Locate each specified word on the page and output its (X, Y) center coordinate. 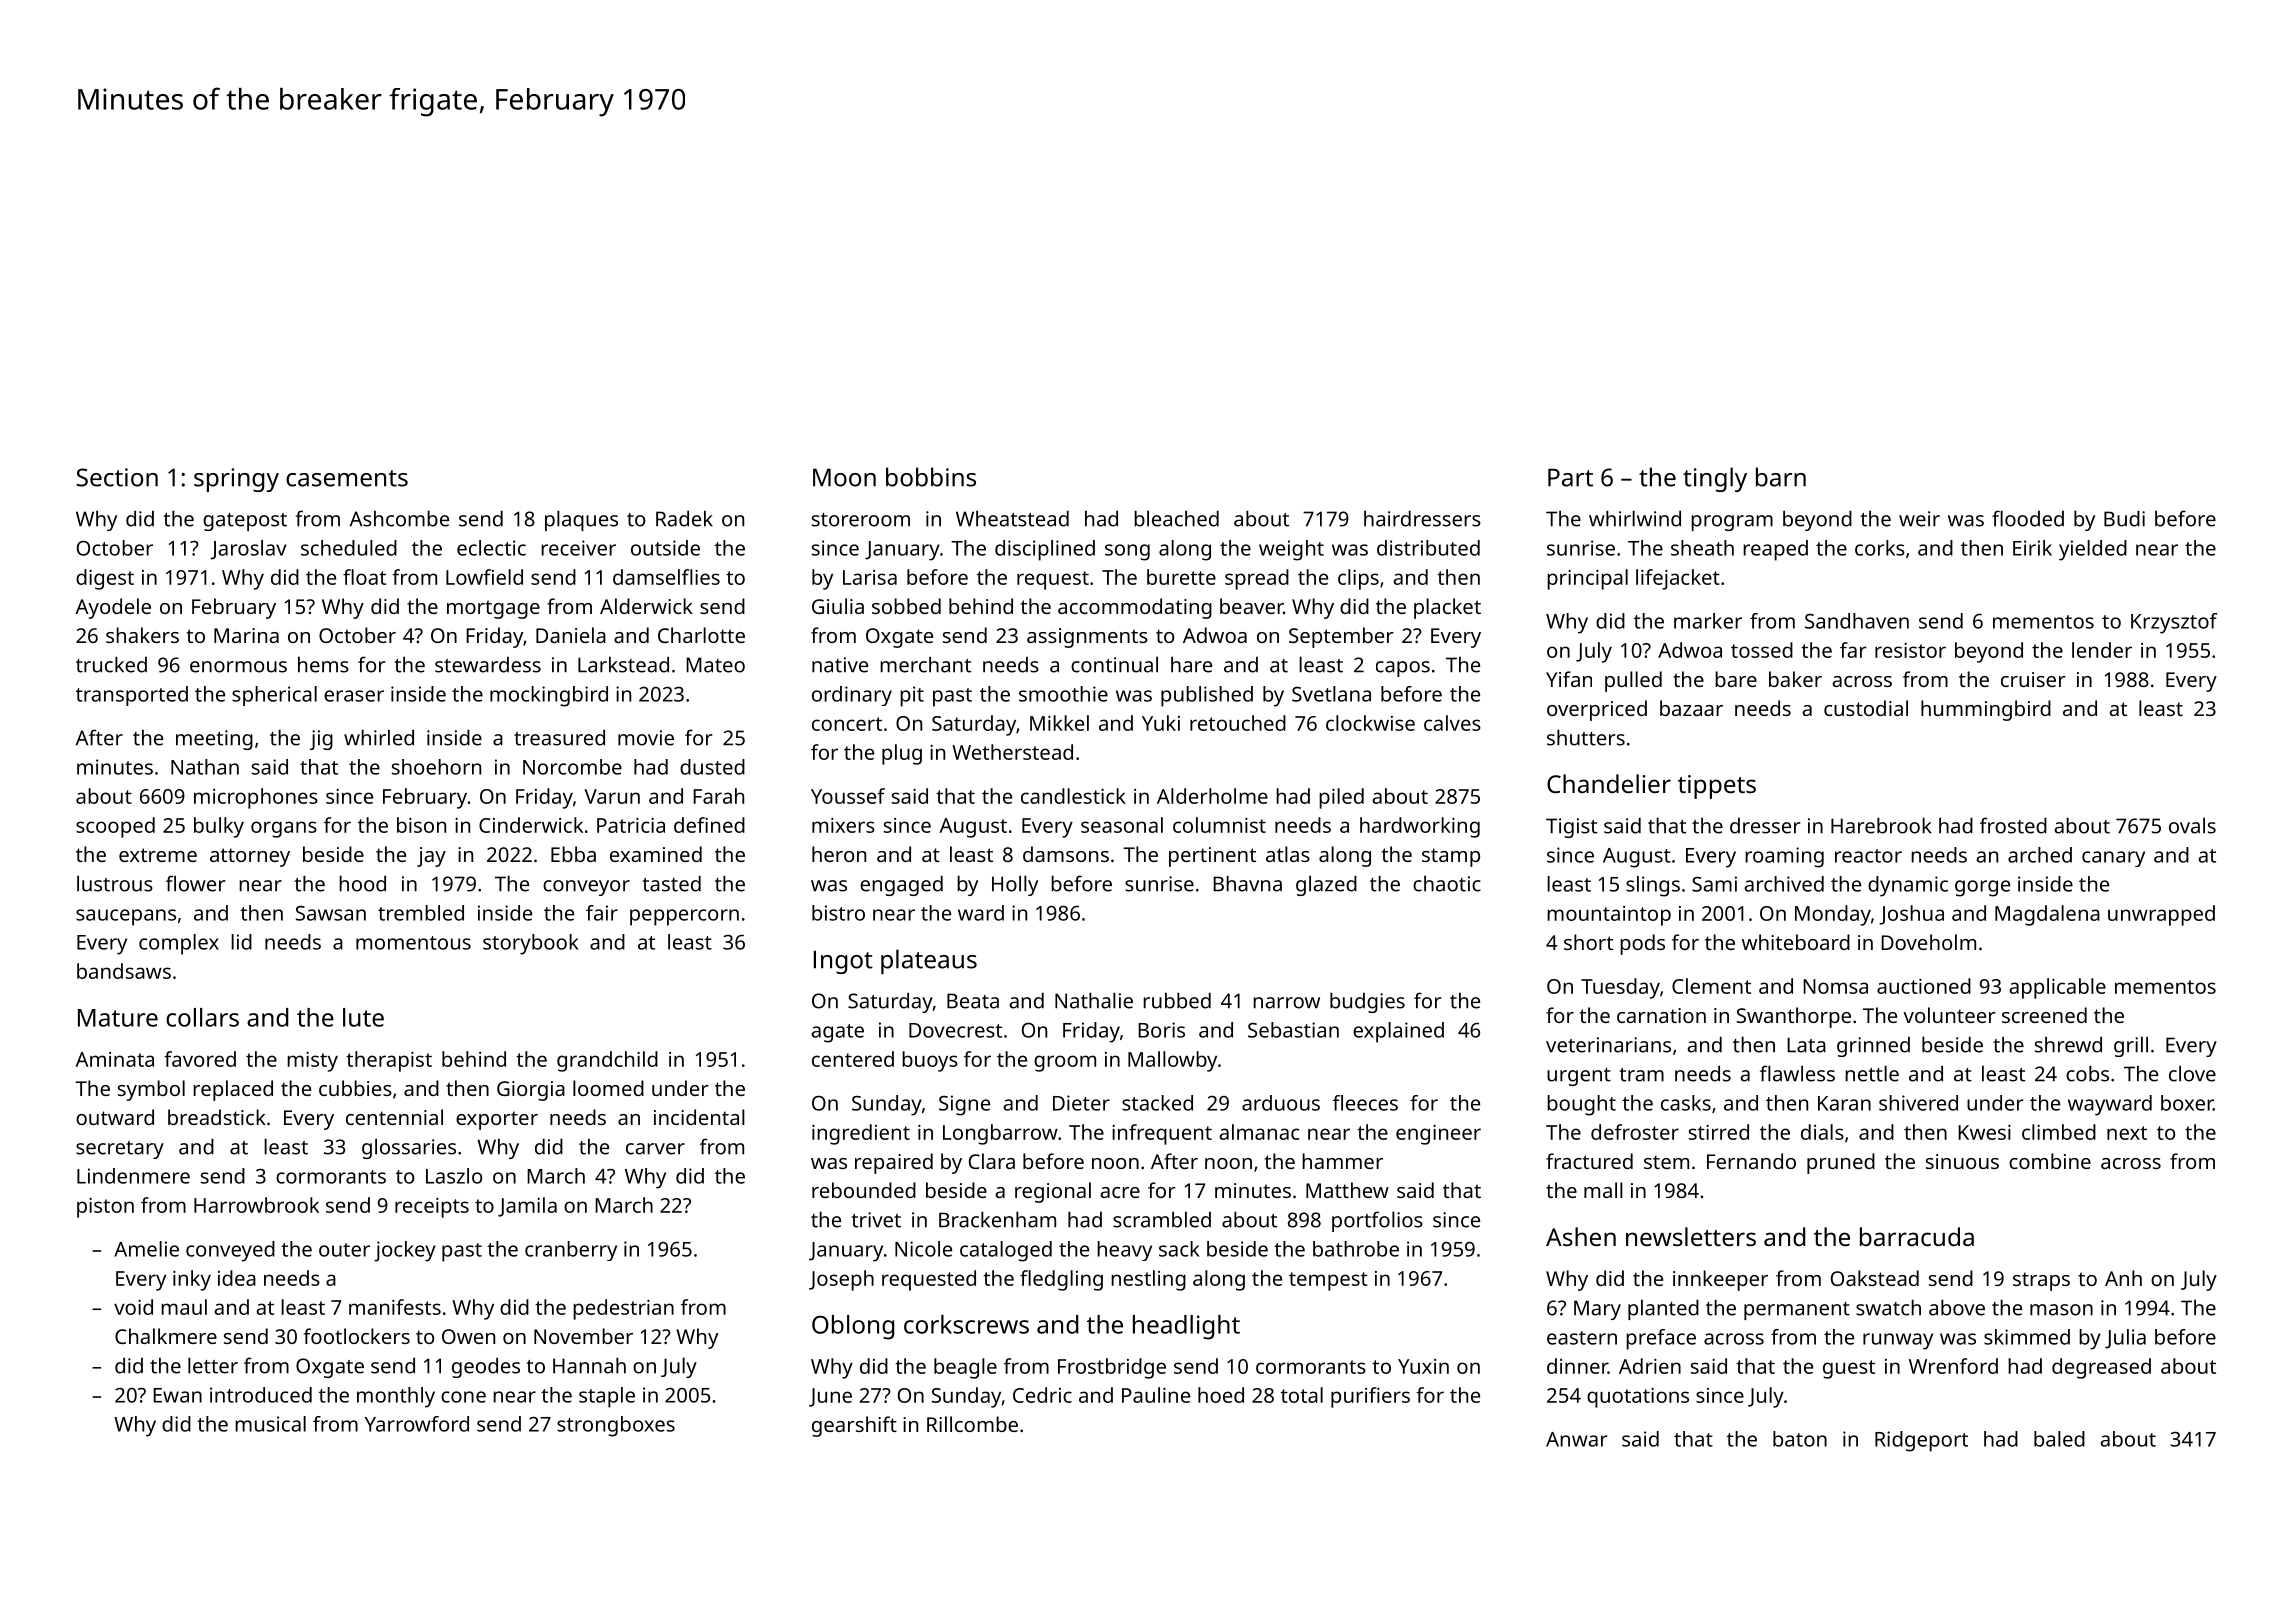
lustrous (115, 883)
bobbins (931, 477)
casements (347, 478)
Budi (2124, 518)
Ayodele (113, 608)
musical (270, 1424)
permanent (1797, 1311)
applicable (2057, 988)
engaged (901, 885)
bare (1736, 679)
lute (363, 1017)
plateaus (929, 961)
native (840, 665)
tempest (1328, 1281)
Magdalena (2047, 915)
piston (105, 1208)
